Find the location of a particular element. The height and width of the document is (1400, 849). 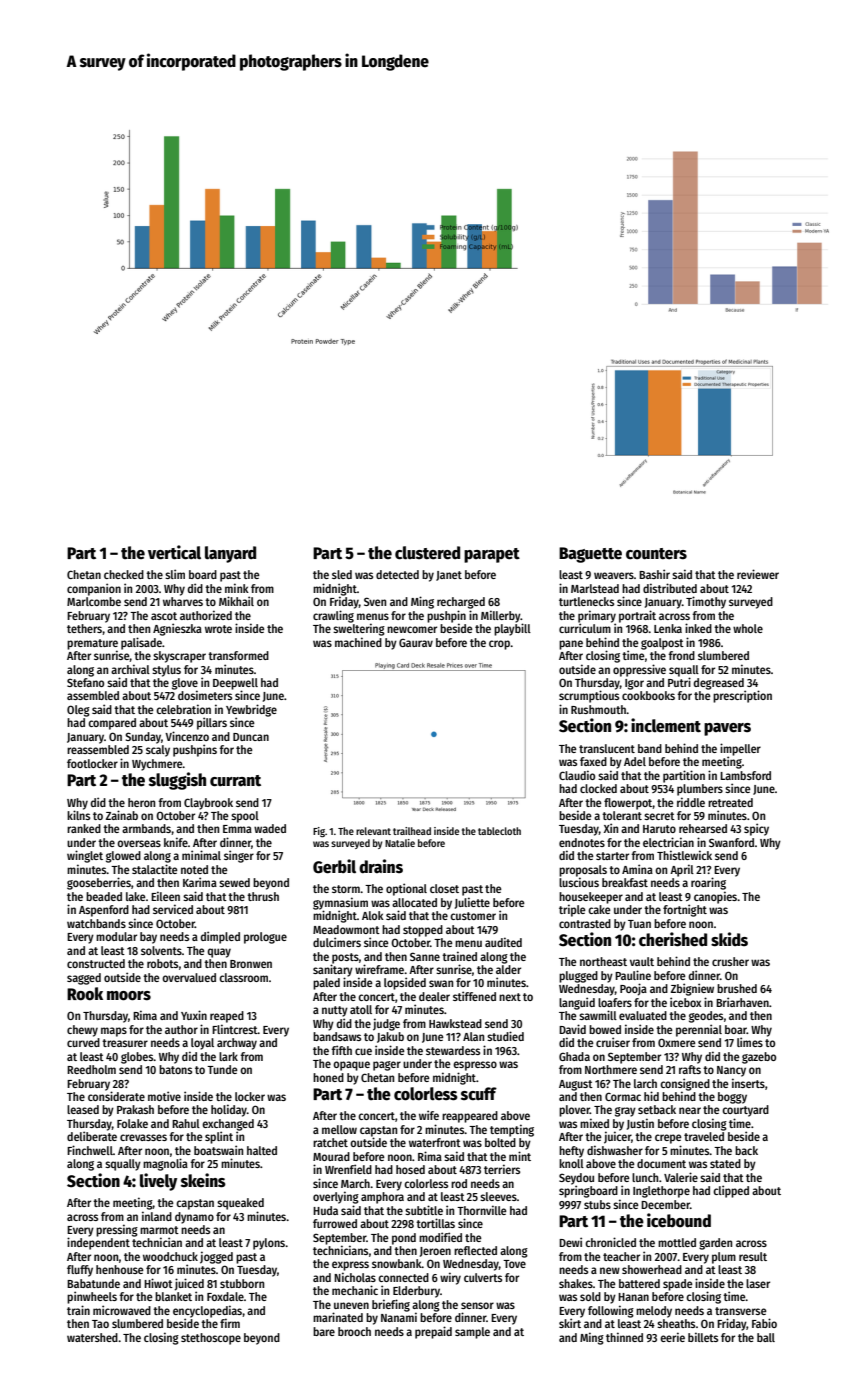

brooch is located at coordinates (354, 1331).
